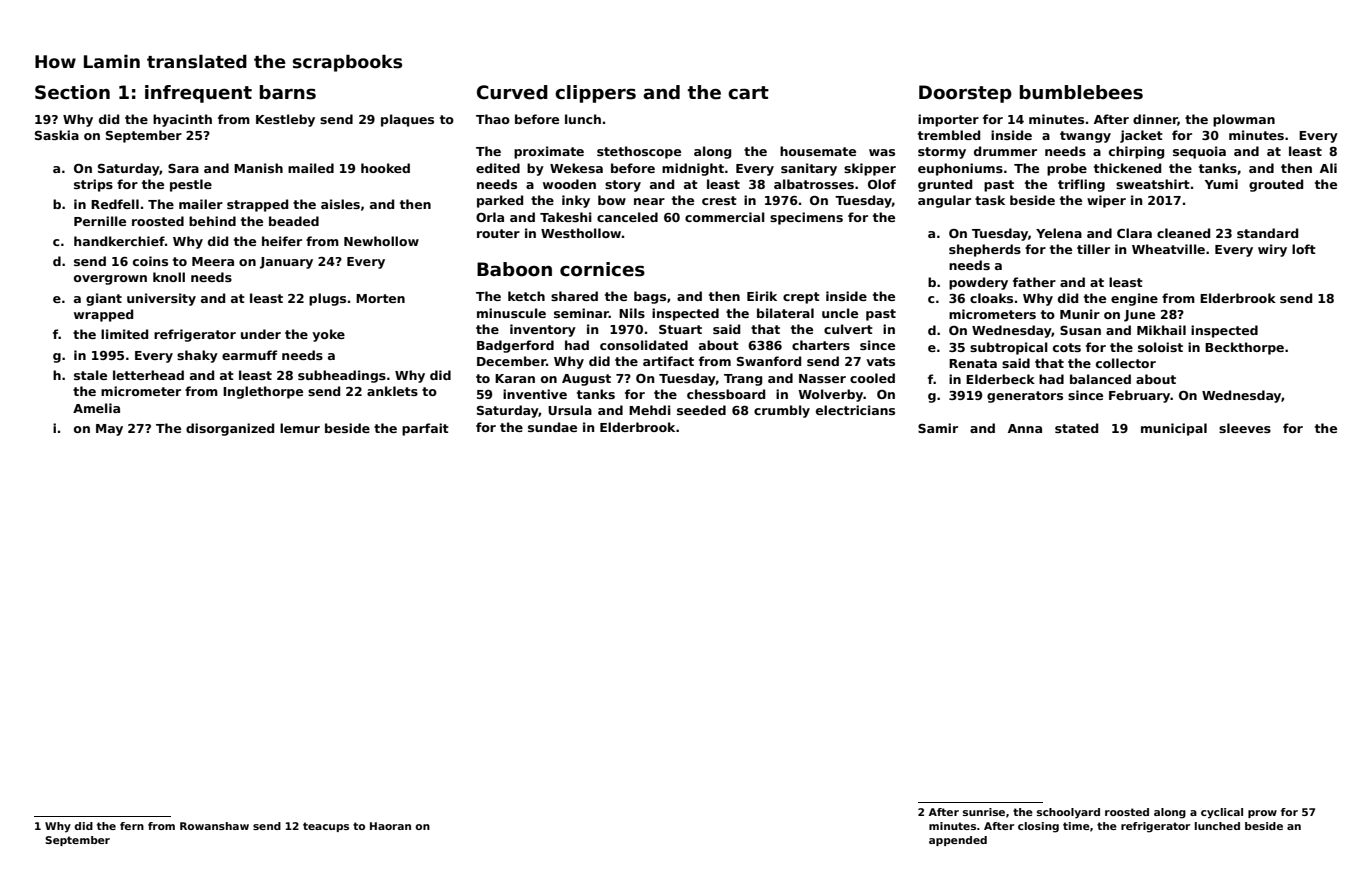 The width and height of the document is (1372, 887). I want to click on bumblebees, so click(1081, 92).
